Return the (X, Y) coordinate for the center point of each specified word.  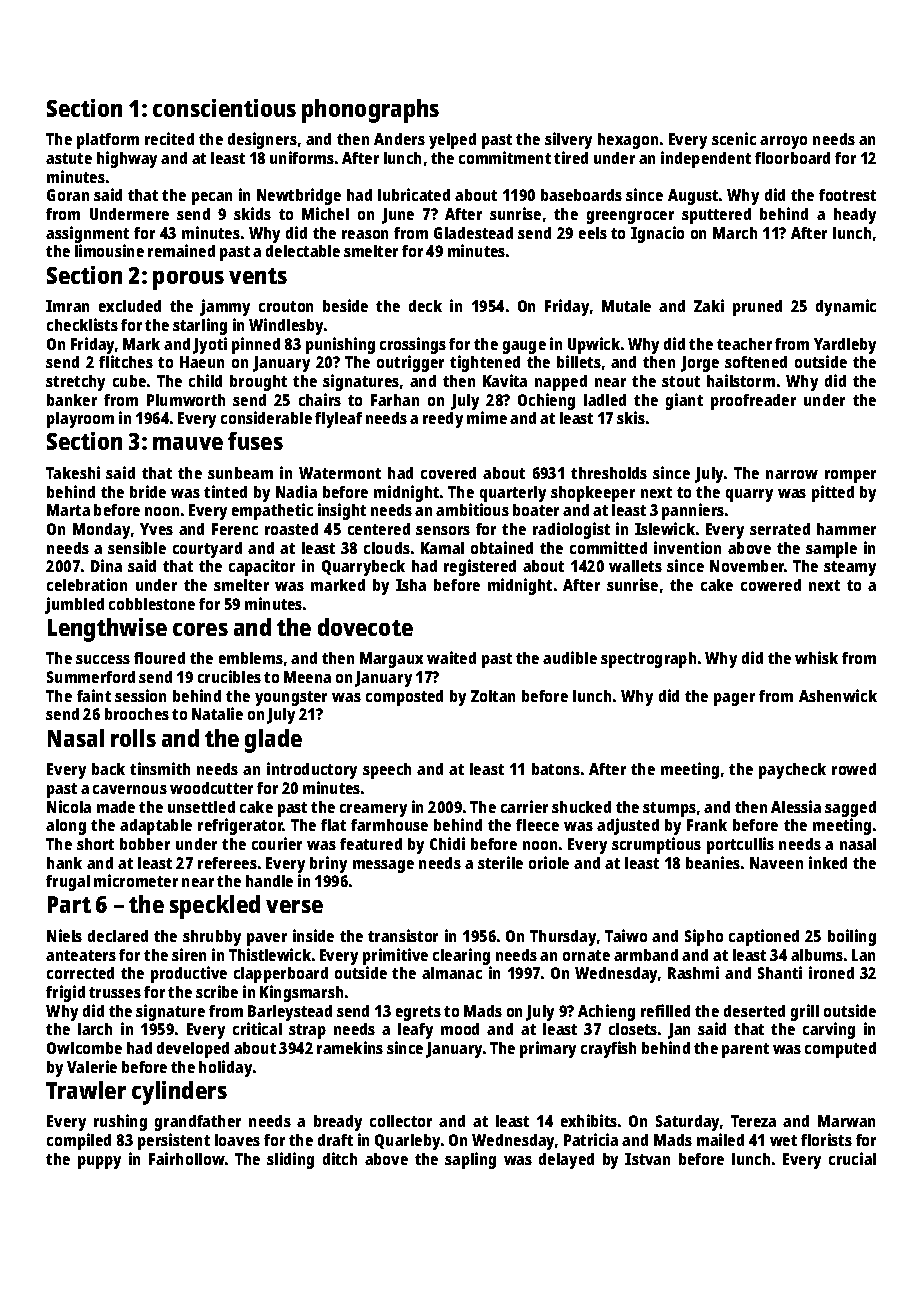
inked (828, 862)
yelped (452, 141)
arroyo (783, 142)
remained (181, 250)
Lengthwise (107, 630)
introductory (312, 770)
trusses (115, 992)
